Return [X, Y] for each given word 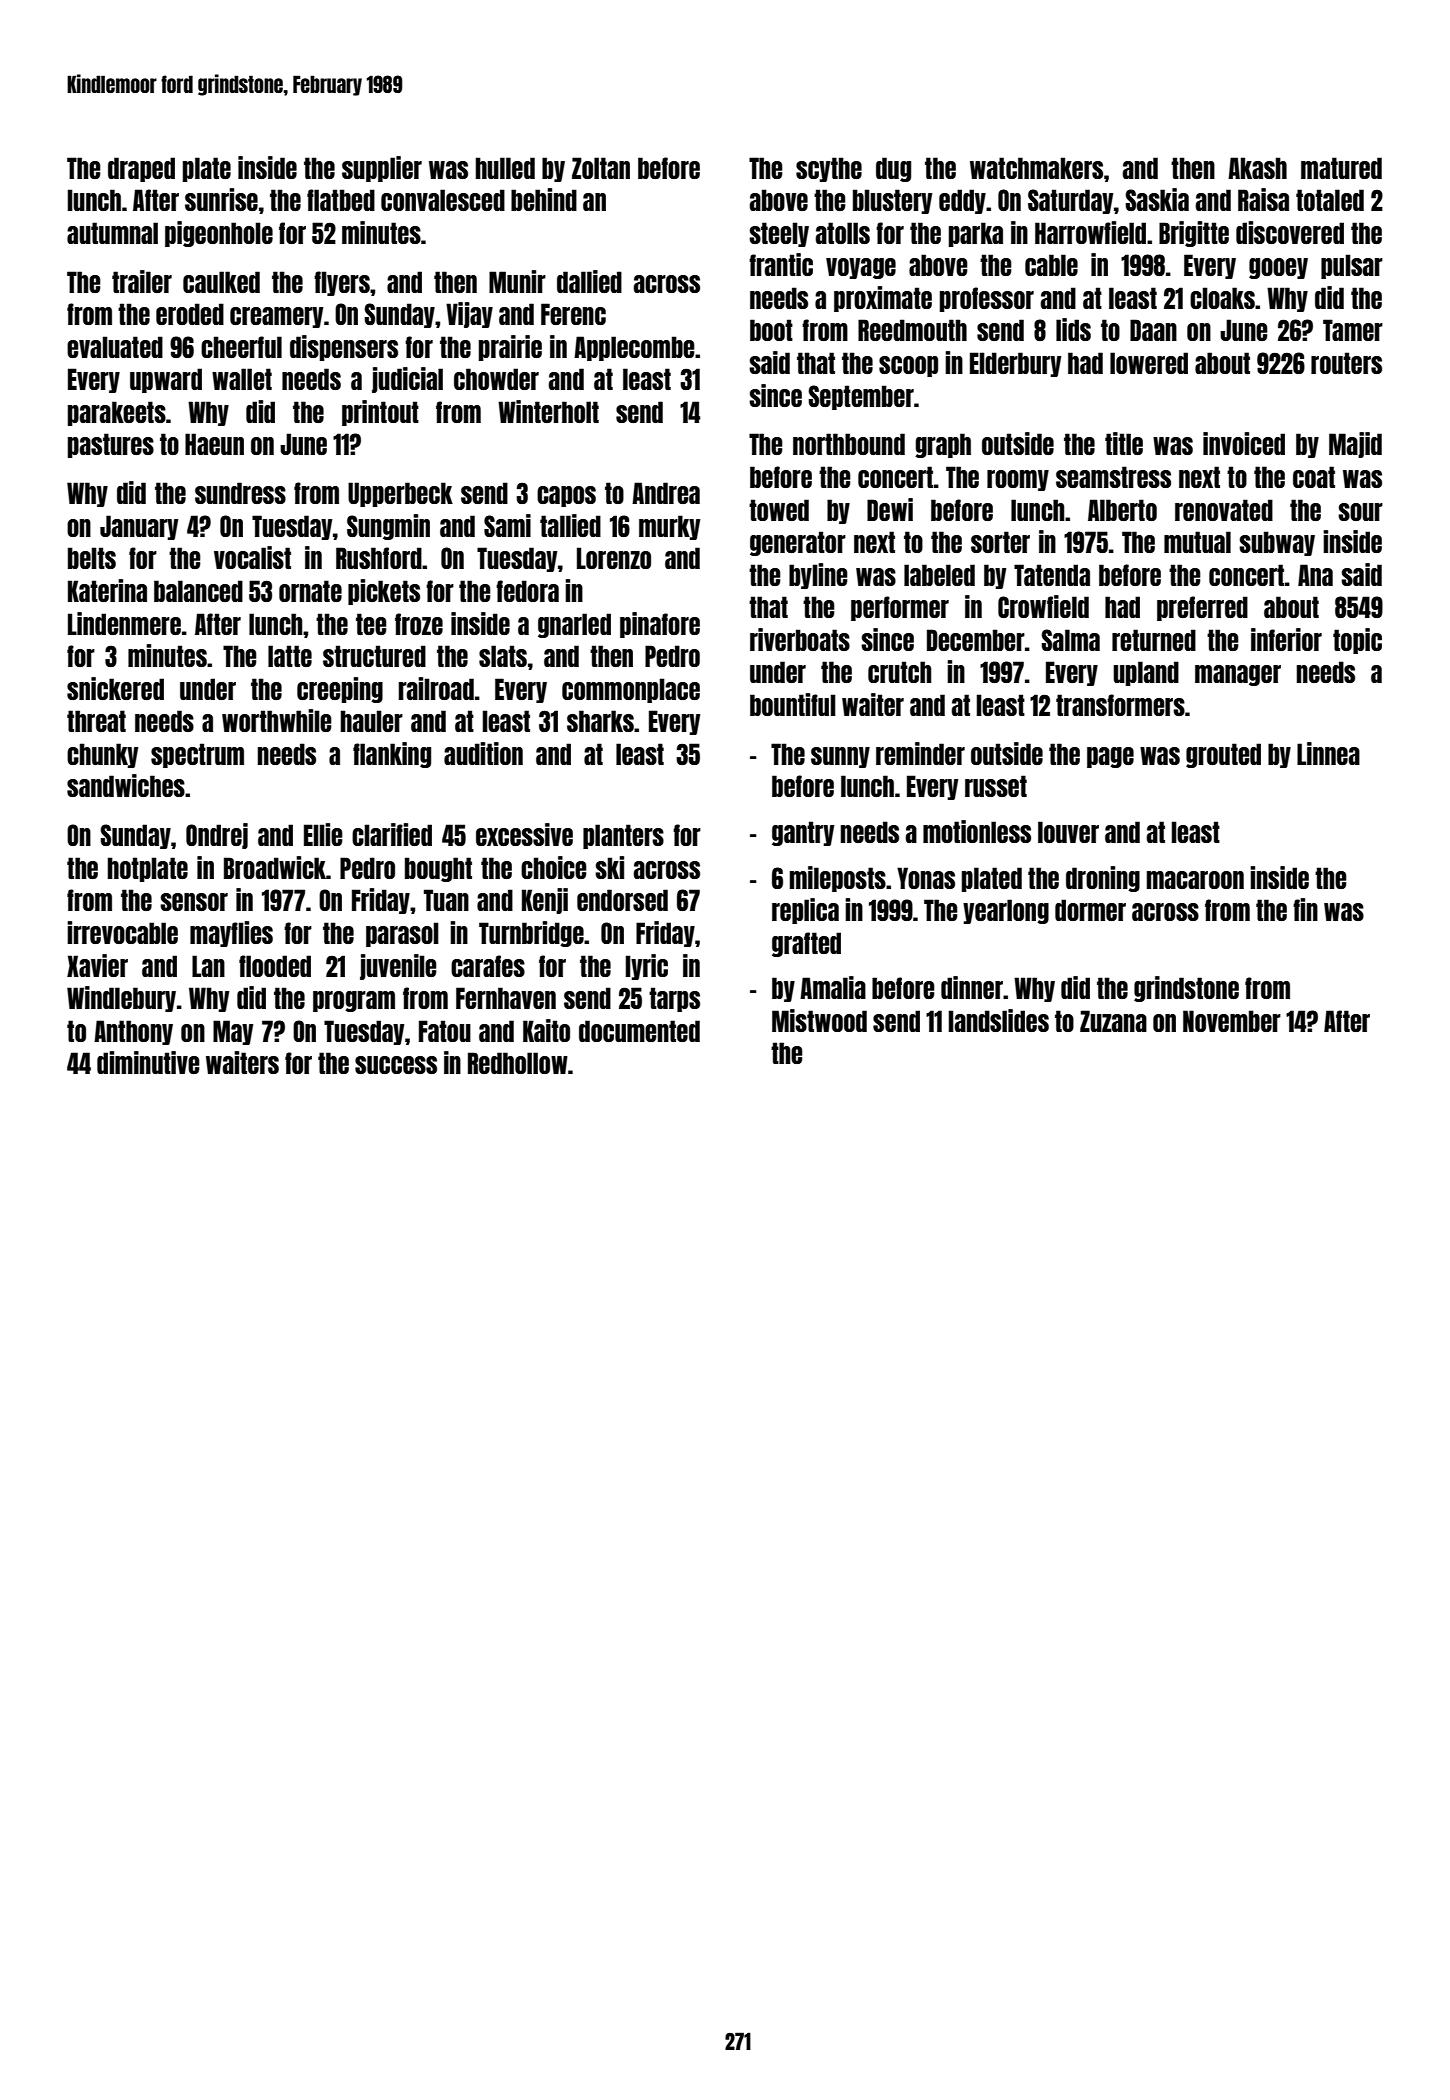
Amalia [833, 987]
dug [893, 169]
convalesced [443, 200]
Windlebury [121, 999]
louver [1068, 832]
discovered [1290, 232]
